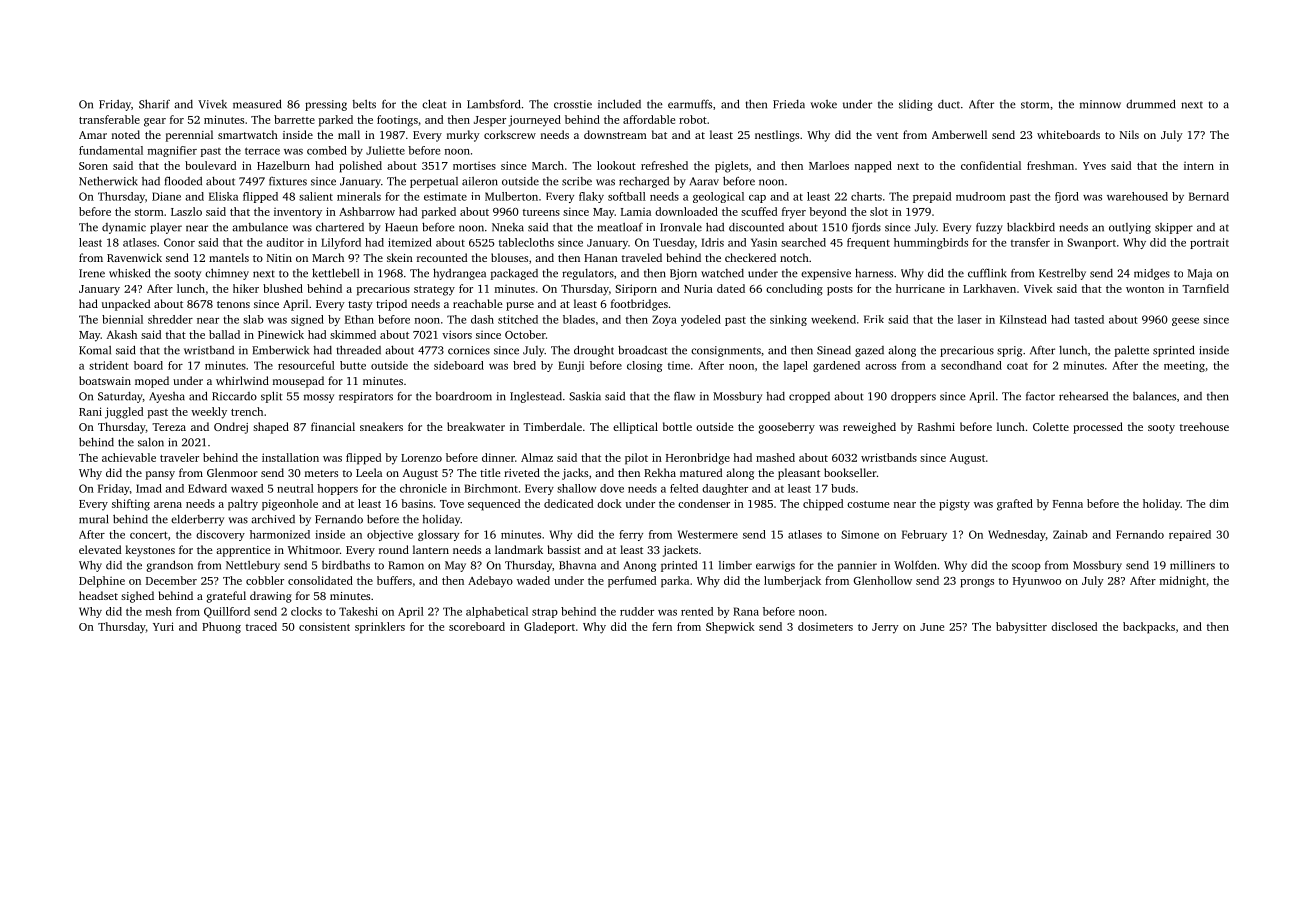  I want to click on drummed, so click(1150, 104).
